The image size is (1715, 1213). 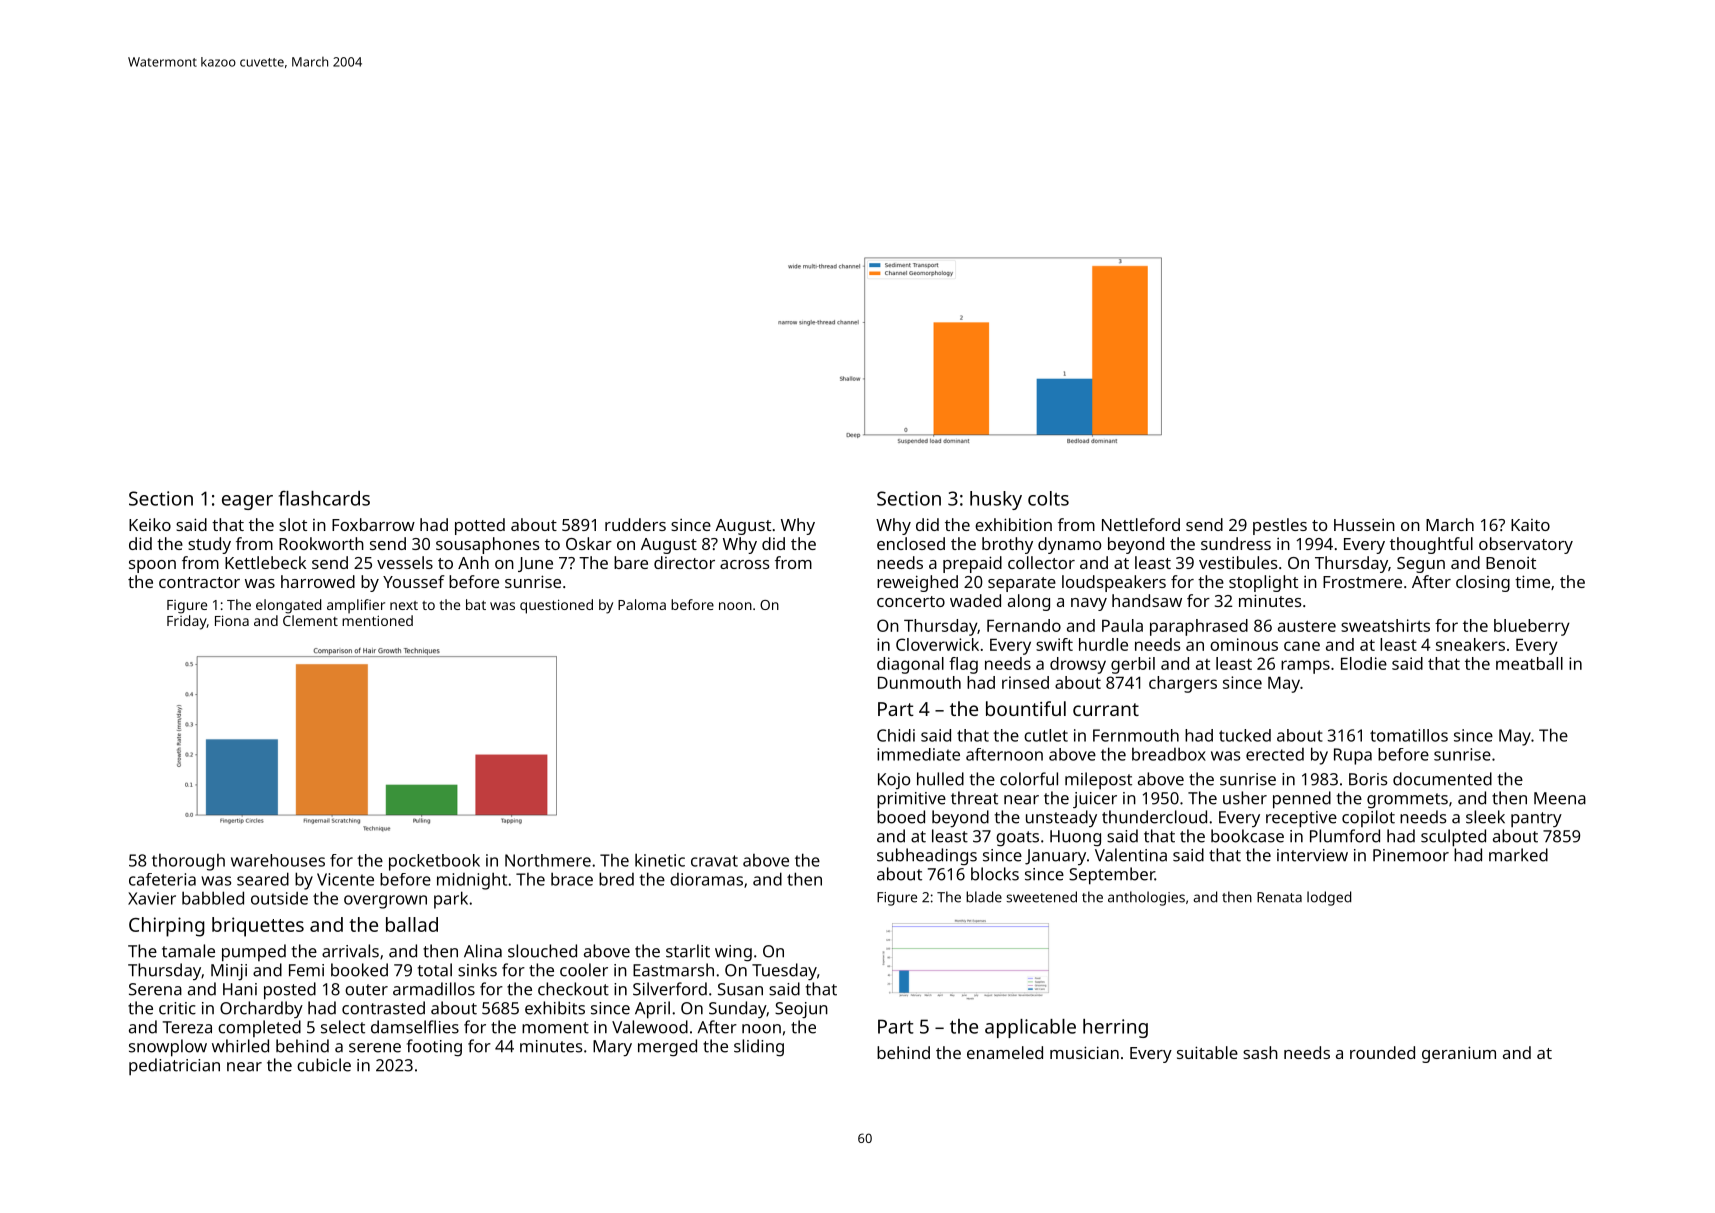 I want to click on anthologies, so click(x=1146, y=898).
